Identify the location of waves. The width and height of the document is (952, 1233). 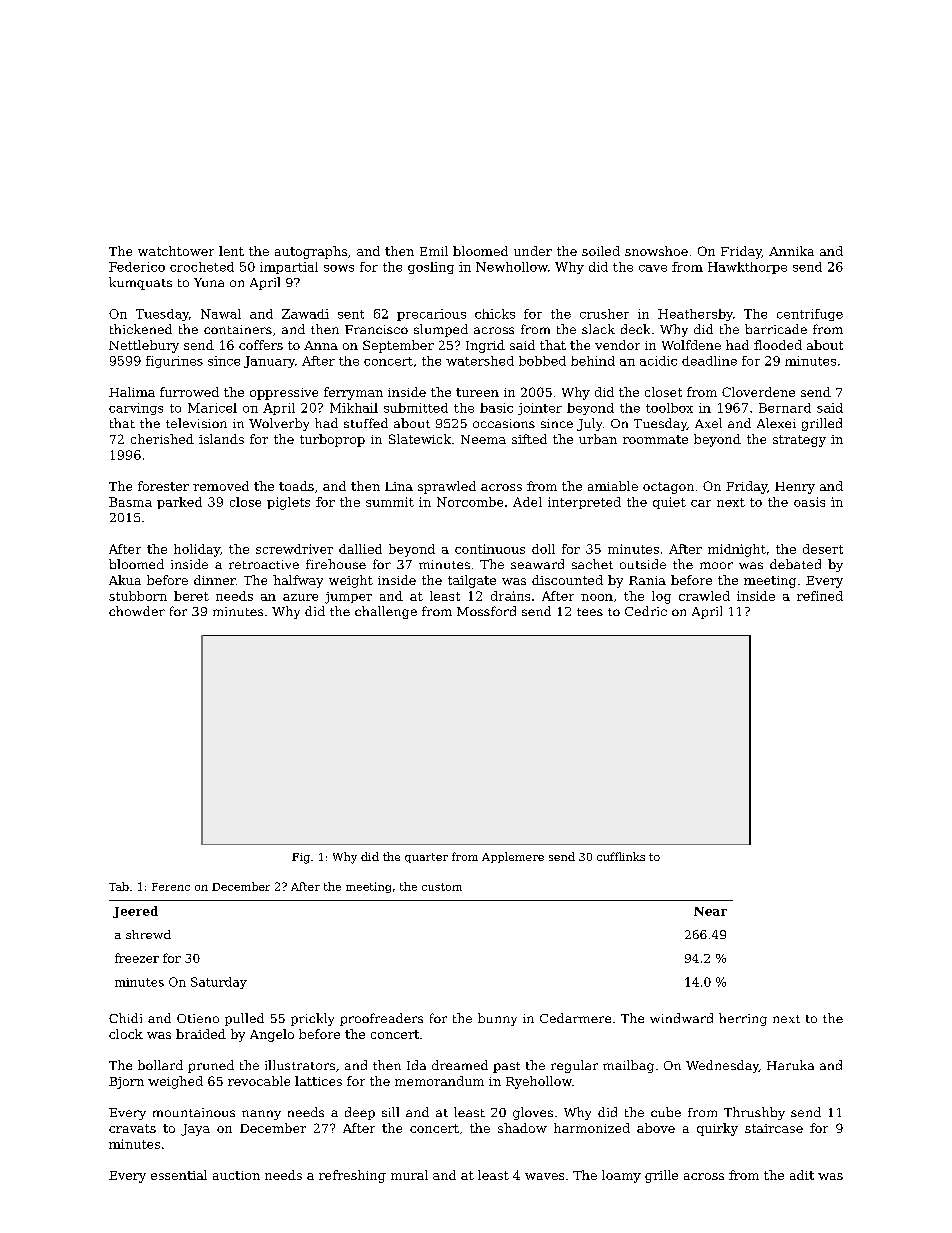
(544, 1176).
